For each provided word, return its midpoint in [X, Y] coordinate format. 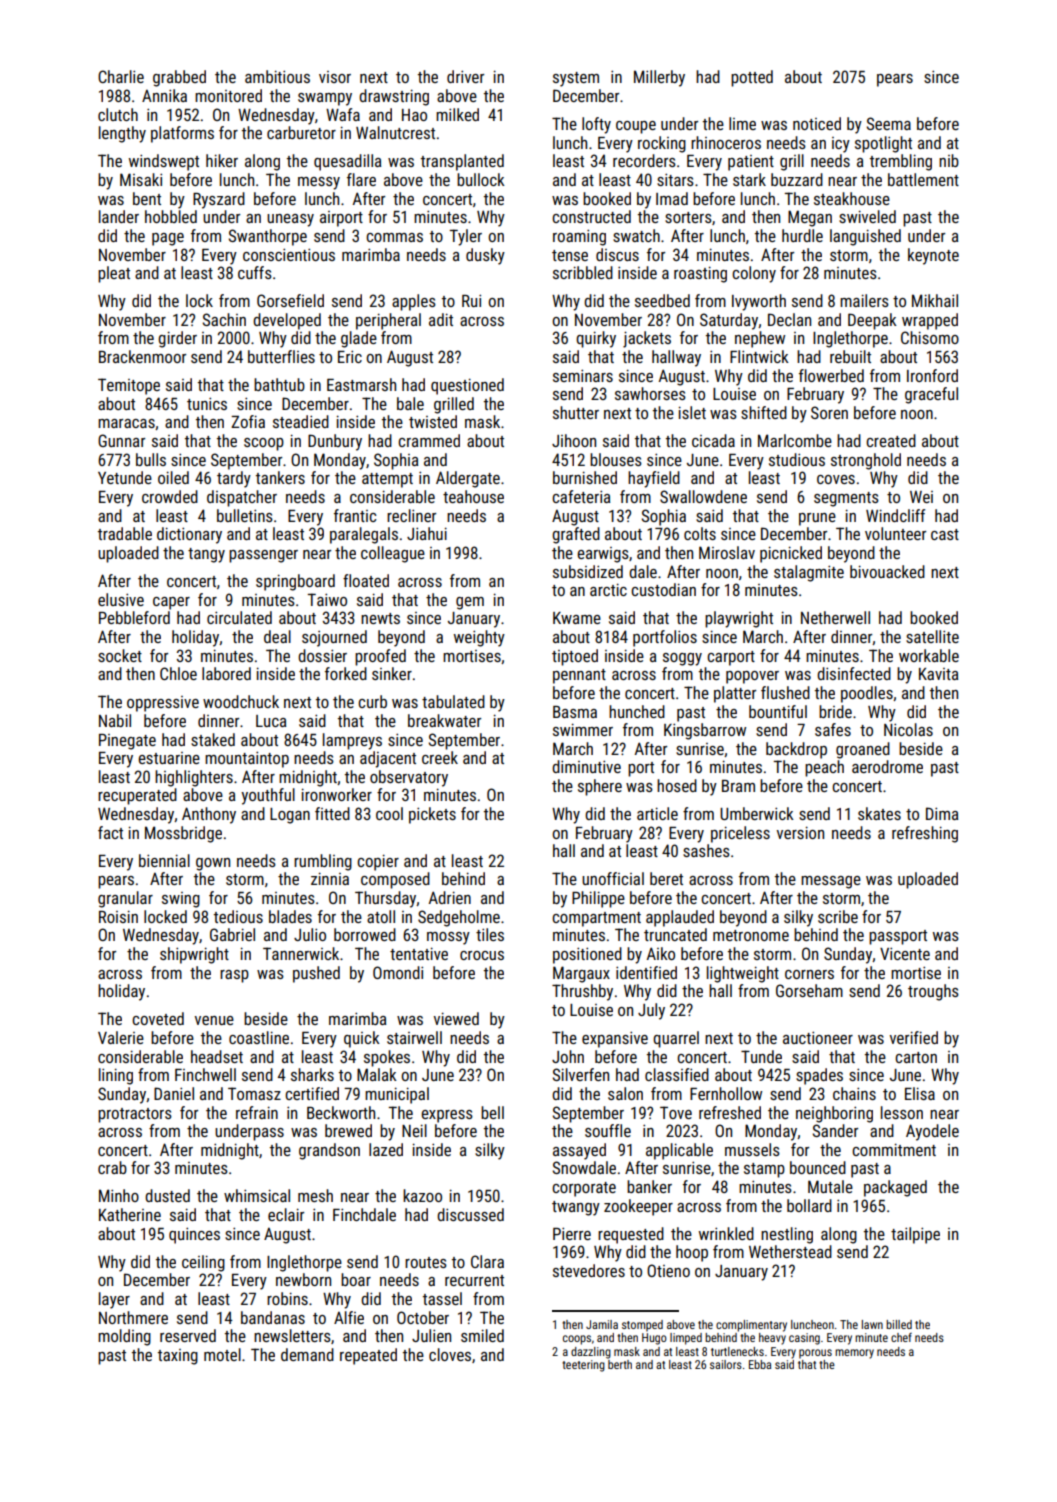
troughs [933, 992]
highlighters [194, 778]
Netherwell [835, 617]
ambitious [277, 76]
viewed [456, 1018]
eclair [286, 1214]
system [576, 79]
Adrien [450, 897]
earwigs [603, 555]
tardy [234, 479]
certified [312, 1093]
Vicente [905, 954]
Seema [888, 123]
